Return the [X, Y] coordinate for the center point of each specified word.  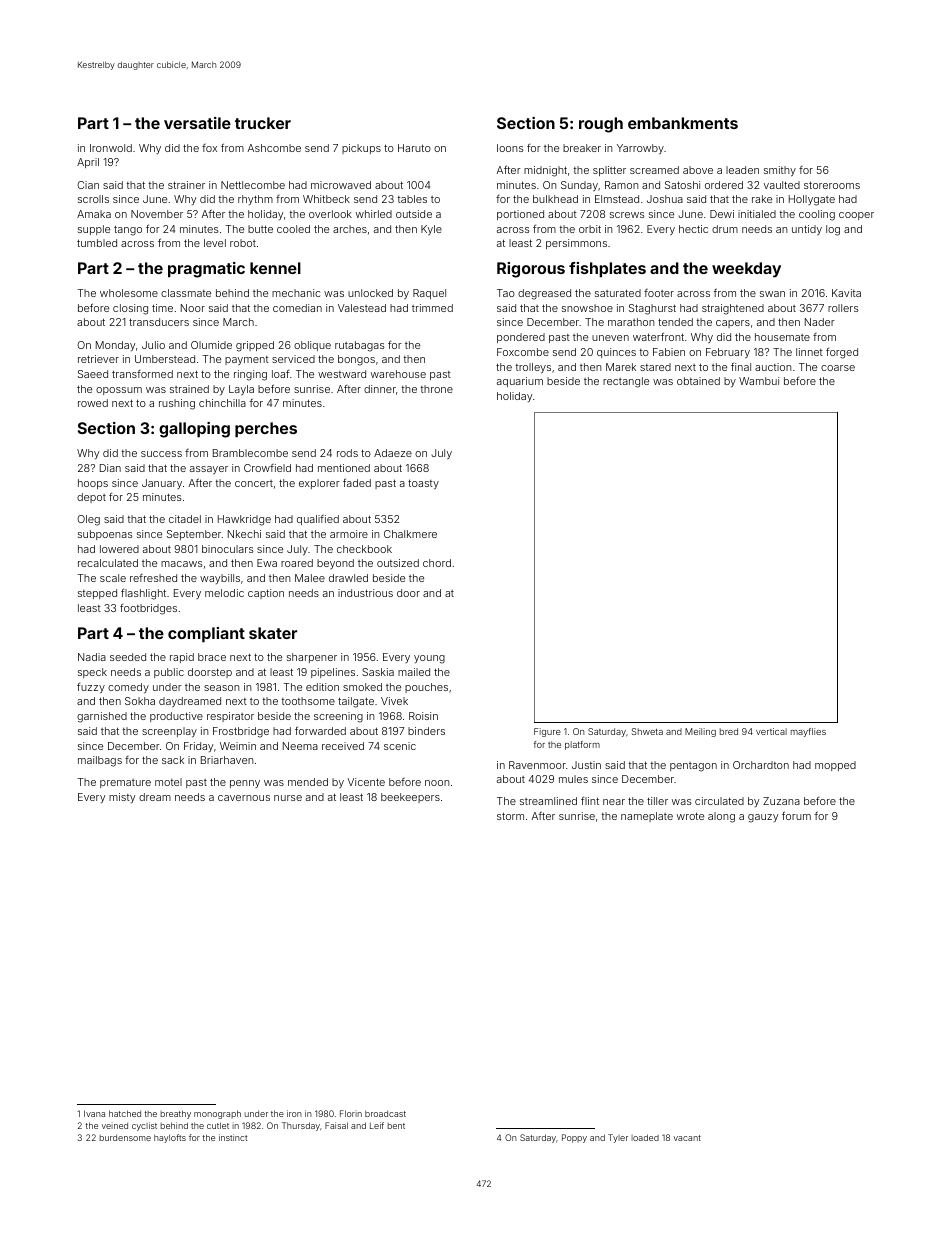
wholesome [129, 293]
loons [510, 148]
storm [510, 816]
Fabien [669, 352]
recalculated [108, 563]
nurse [288, 798]
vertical [771, 731]
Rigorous [531, 270]
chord [437, 563]
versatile [197, 123]
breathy [175, 1114]
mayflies [808, 732]
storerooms [832, 185]
